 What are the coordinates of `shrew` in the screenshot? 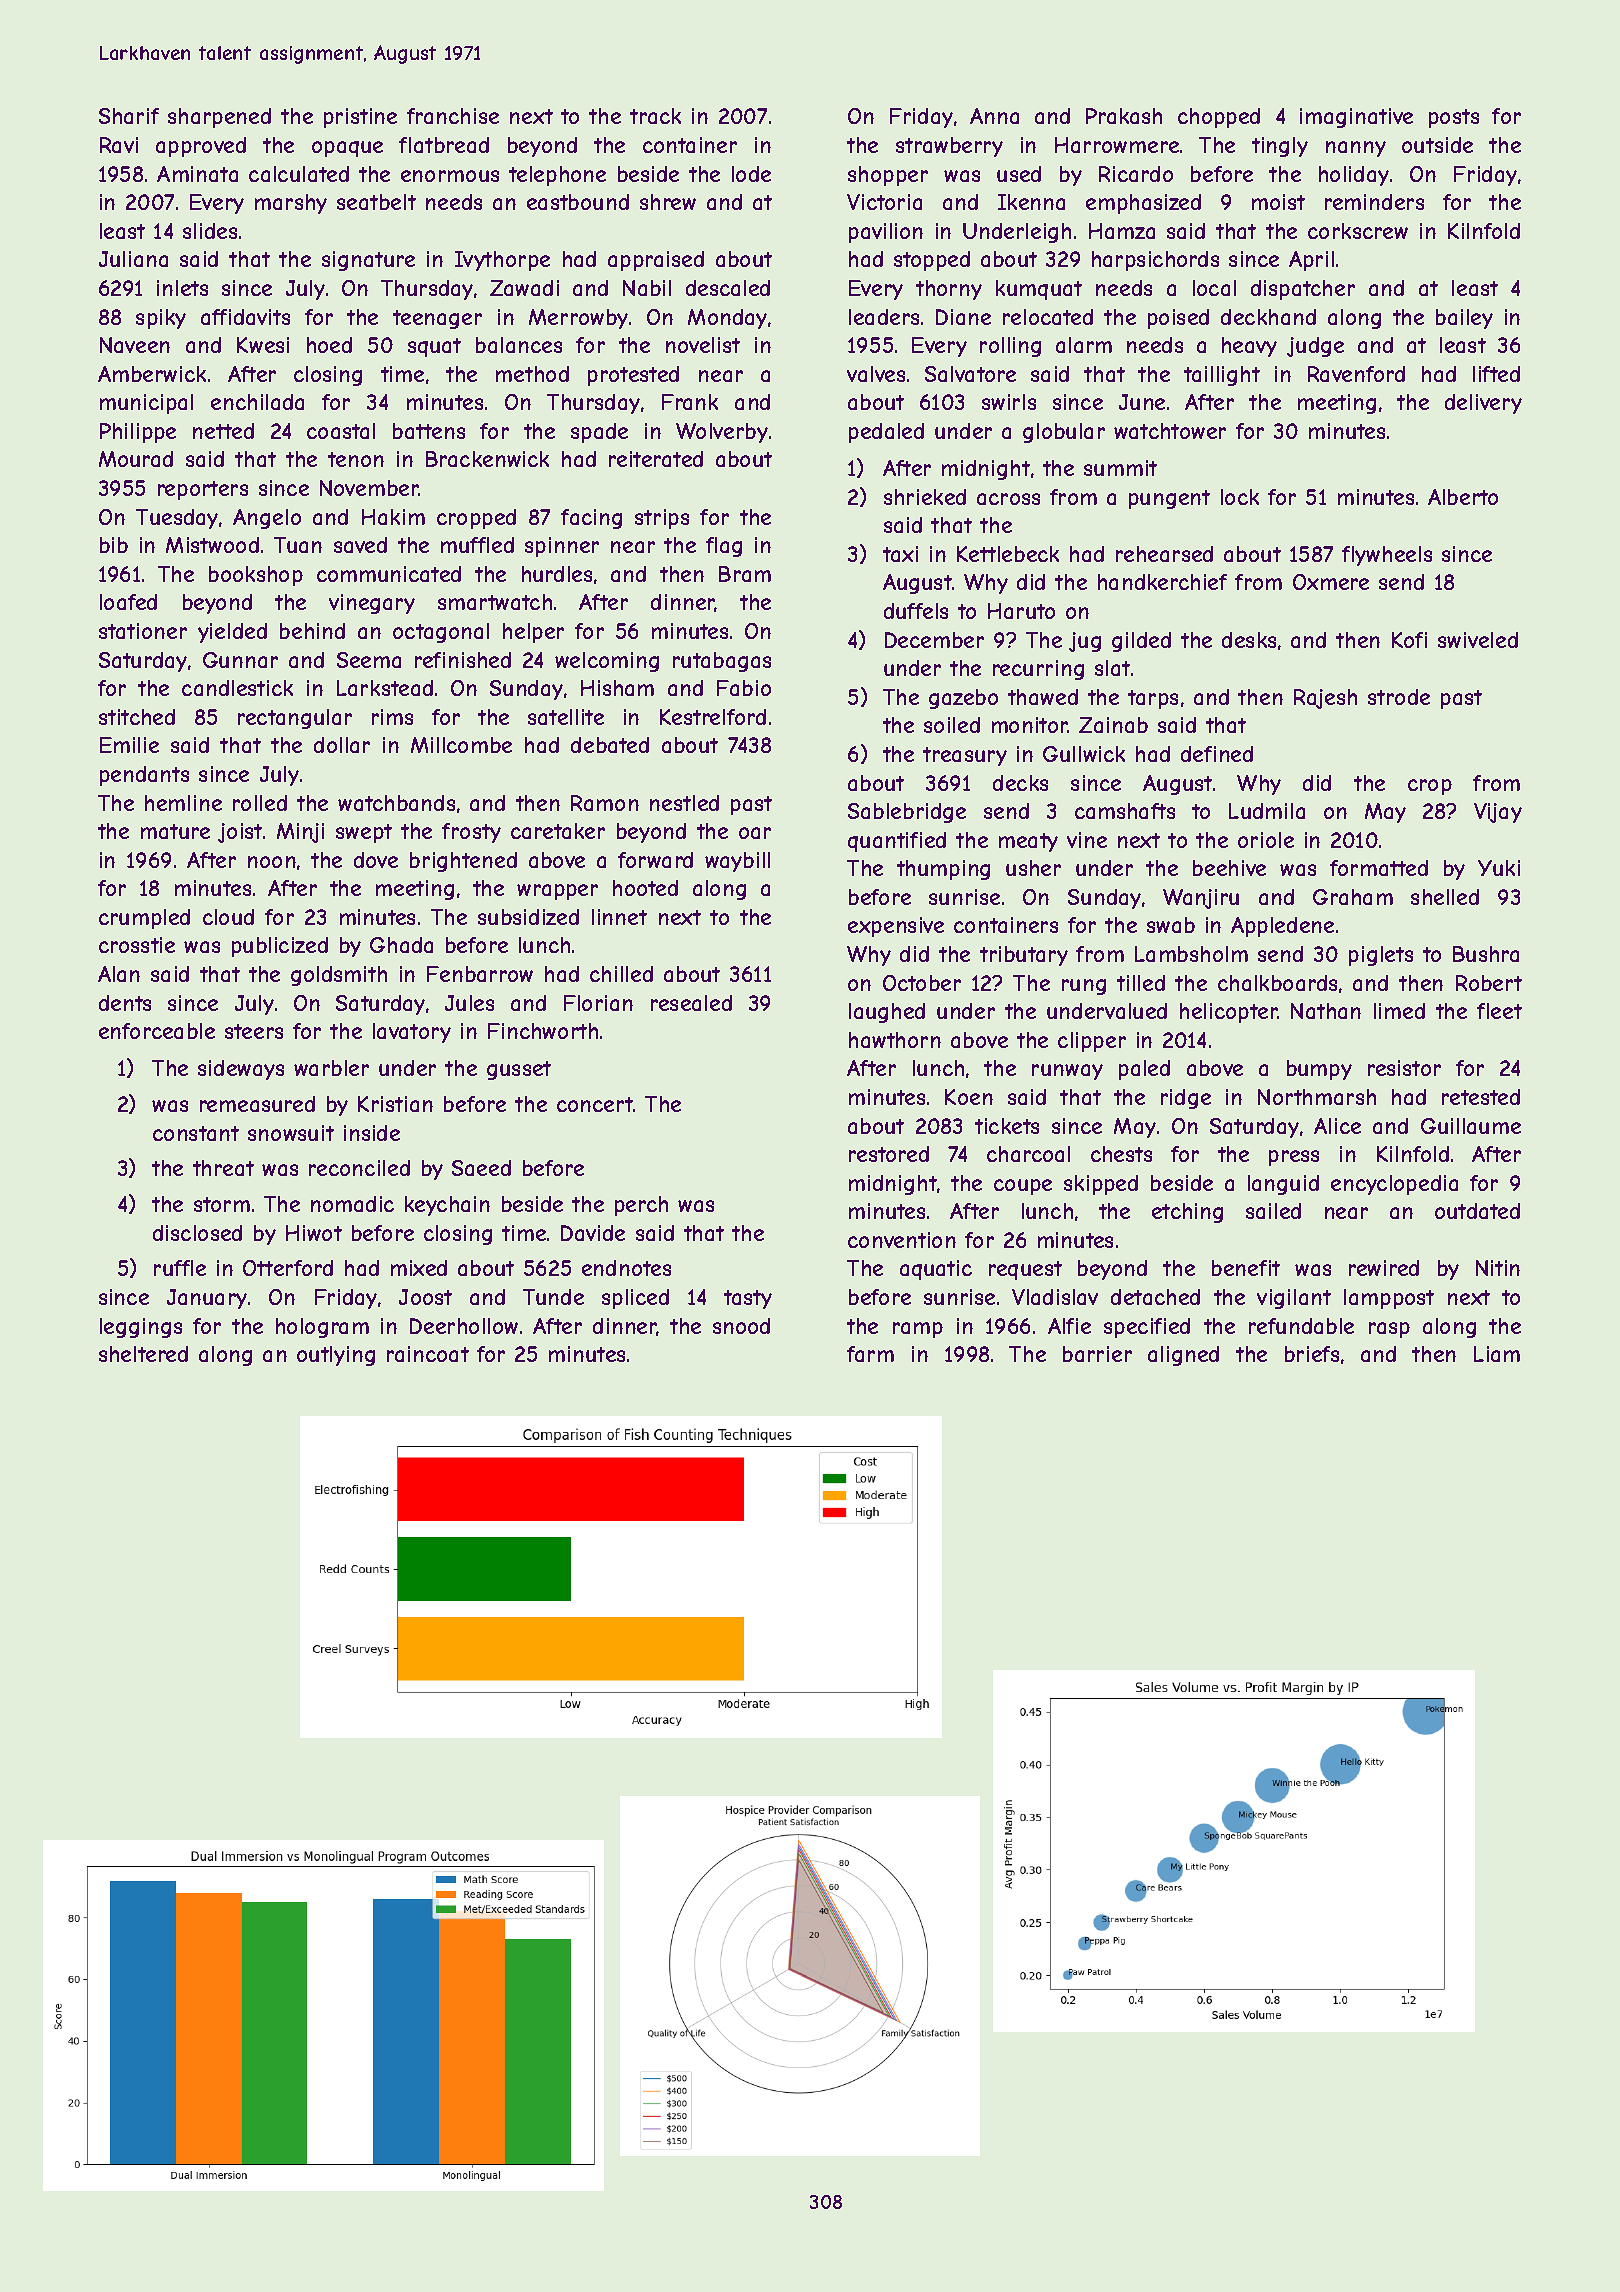 It's located at (668, 202).
